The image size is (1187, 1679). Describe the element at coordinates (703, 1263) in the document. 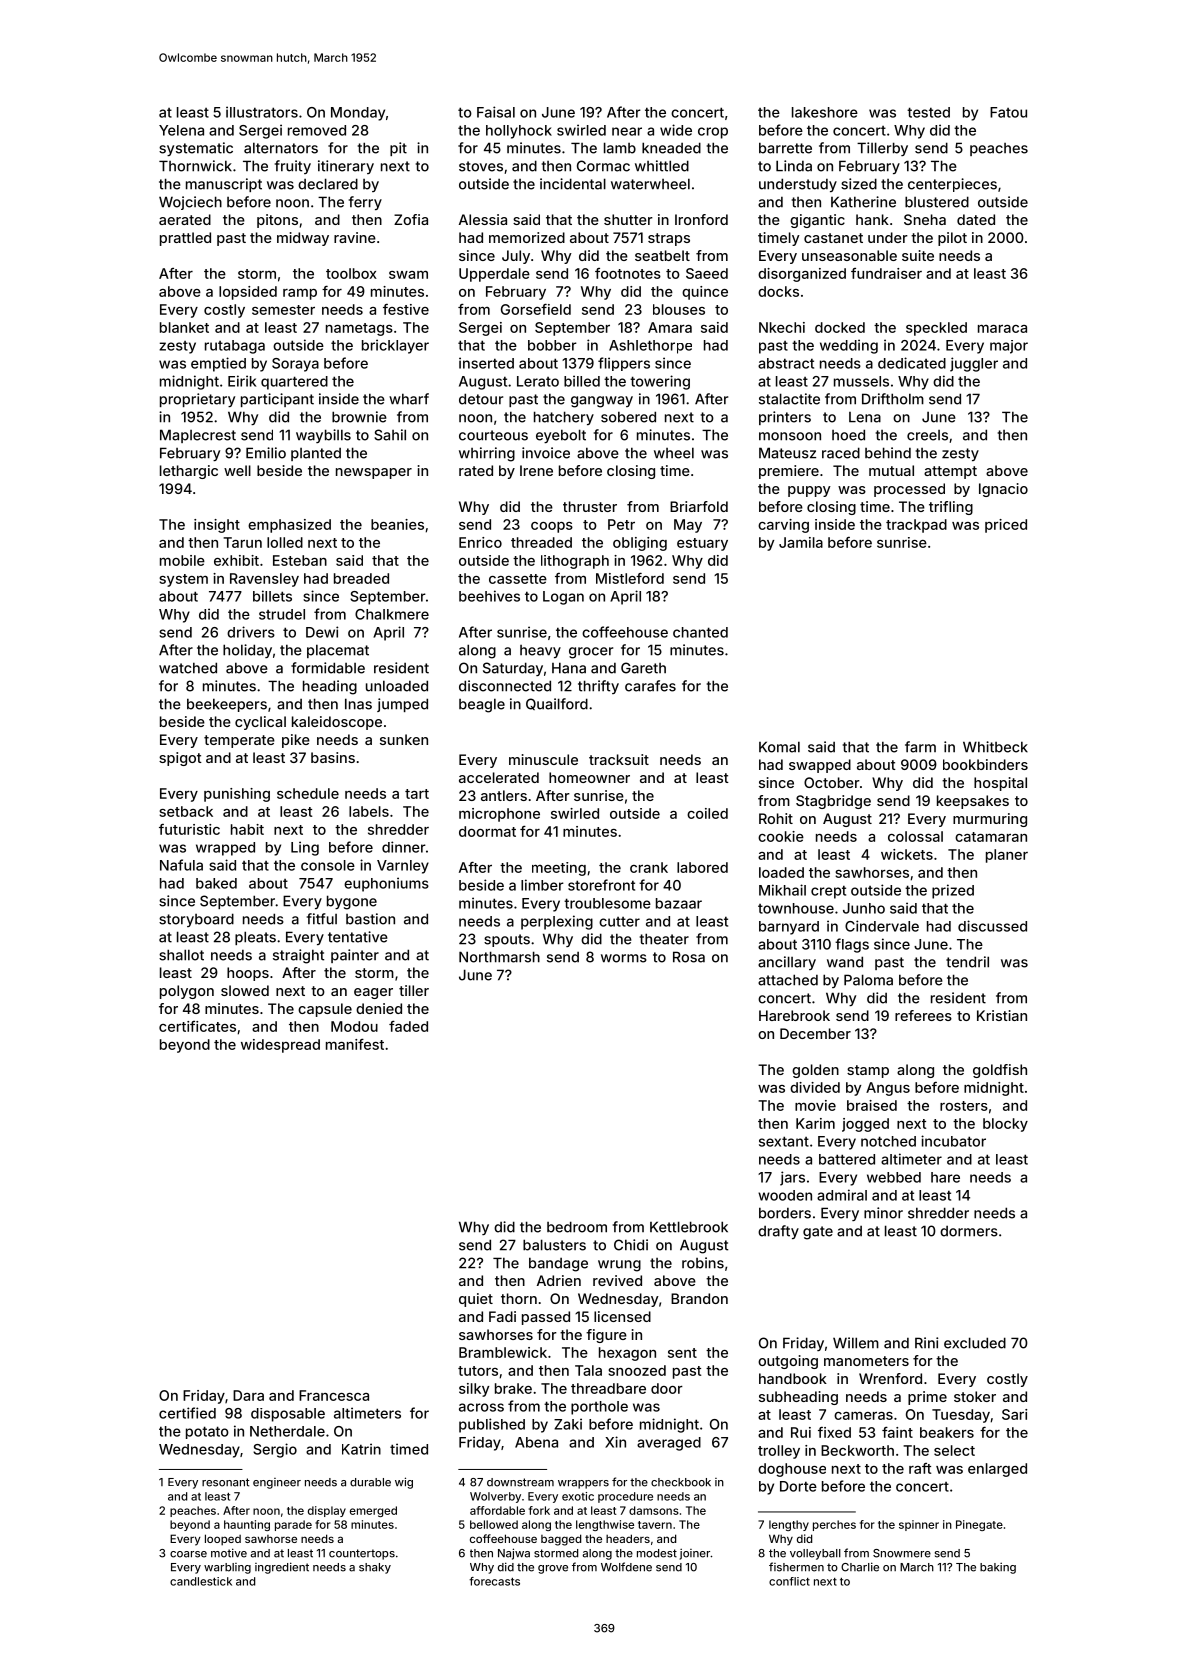

I see `robins` at that location.
